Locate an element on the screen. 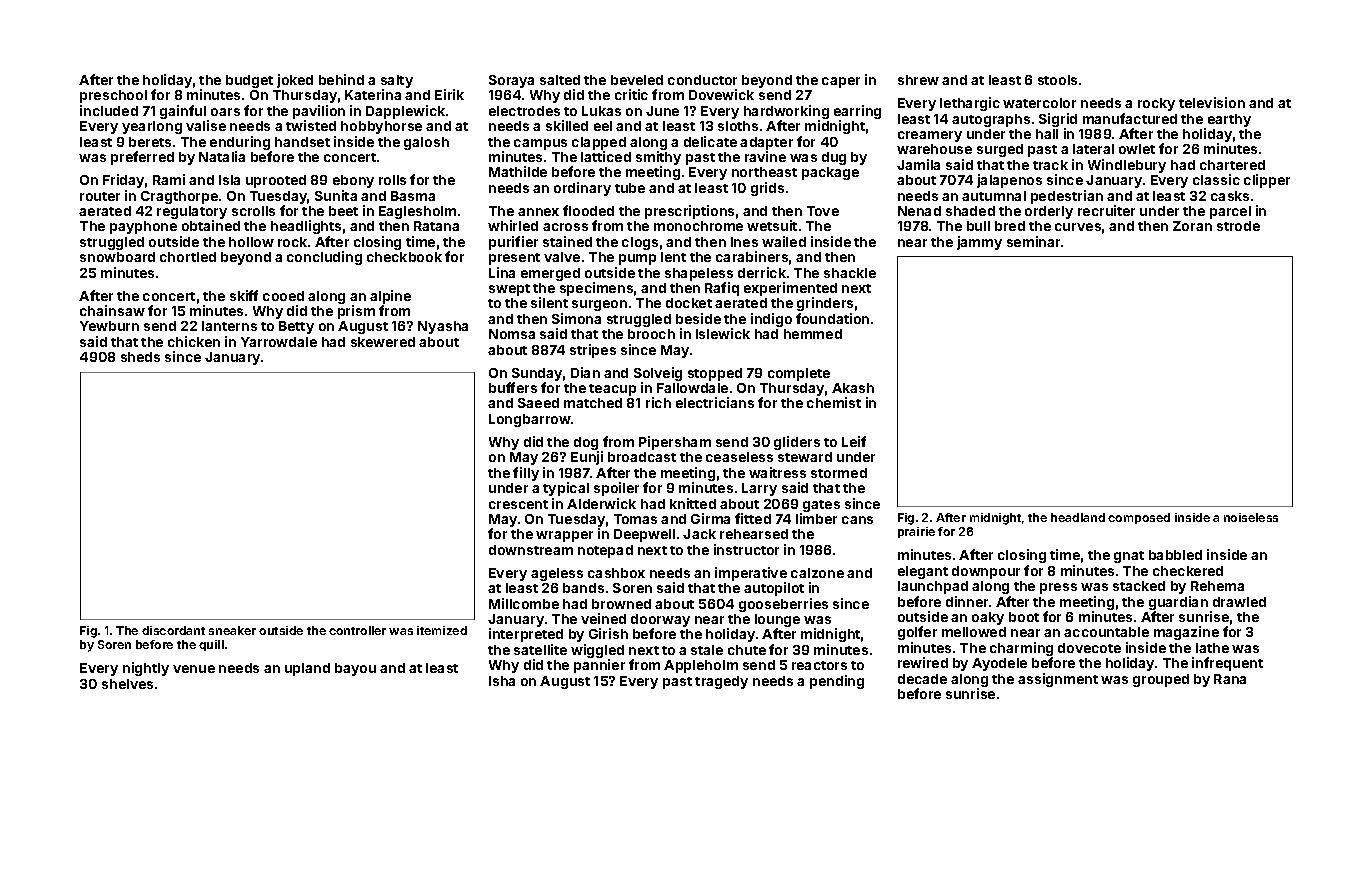 This screenshot has width=1372, height=887. derrick is located at coordinates (762, 272).
